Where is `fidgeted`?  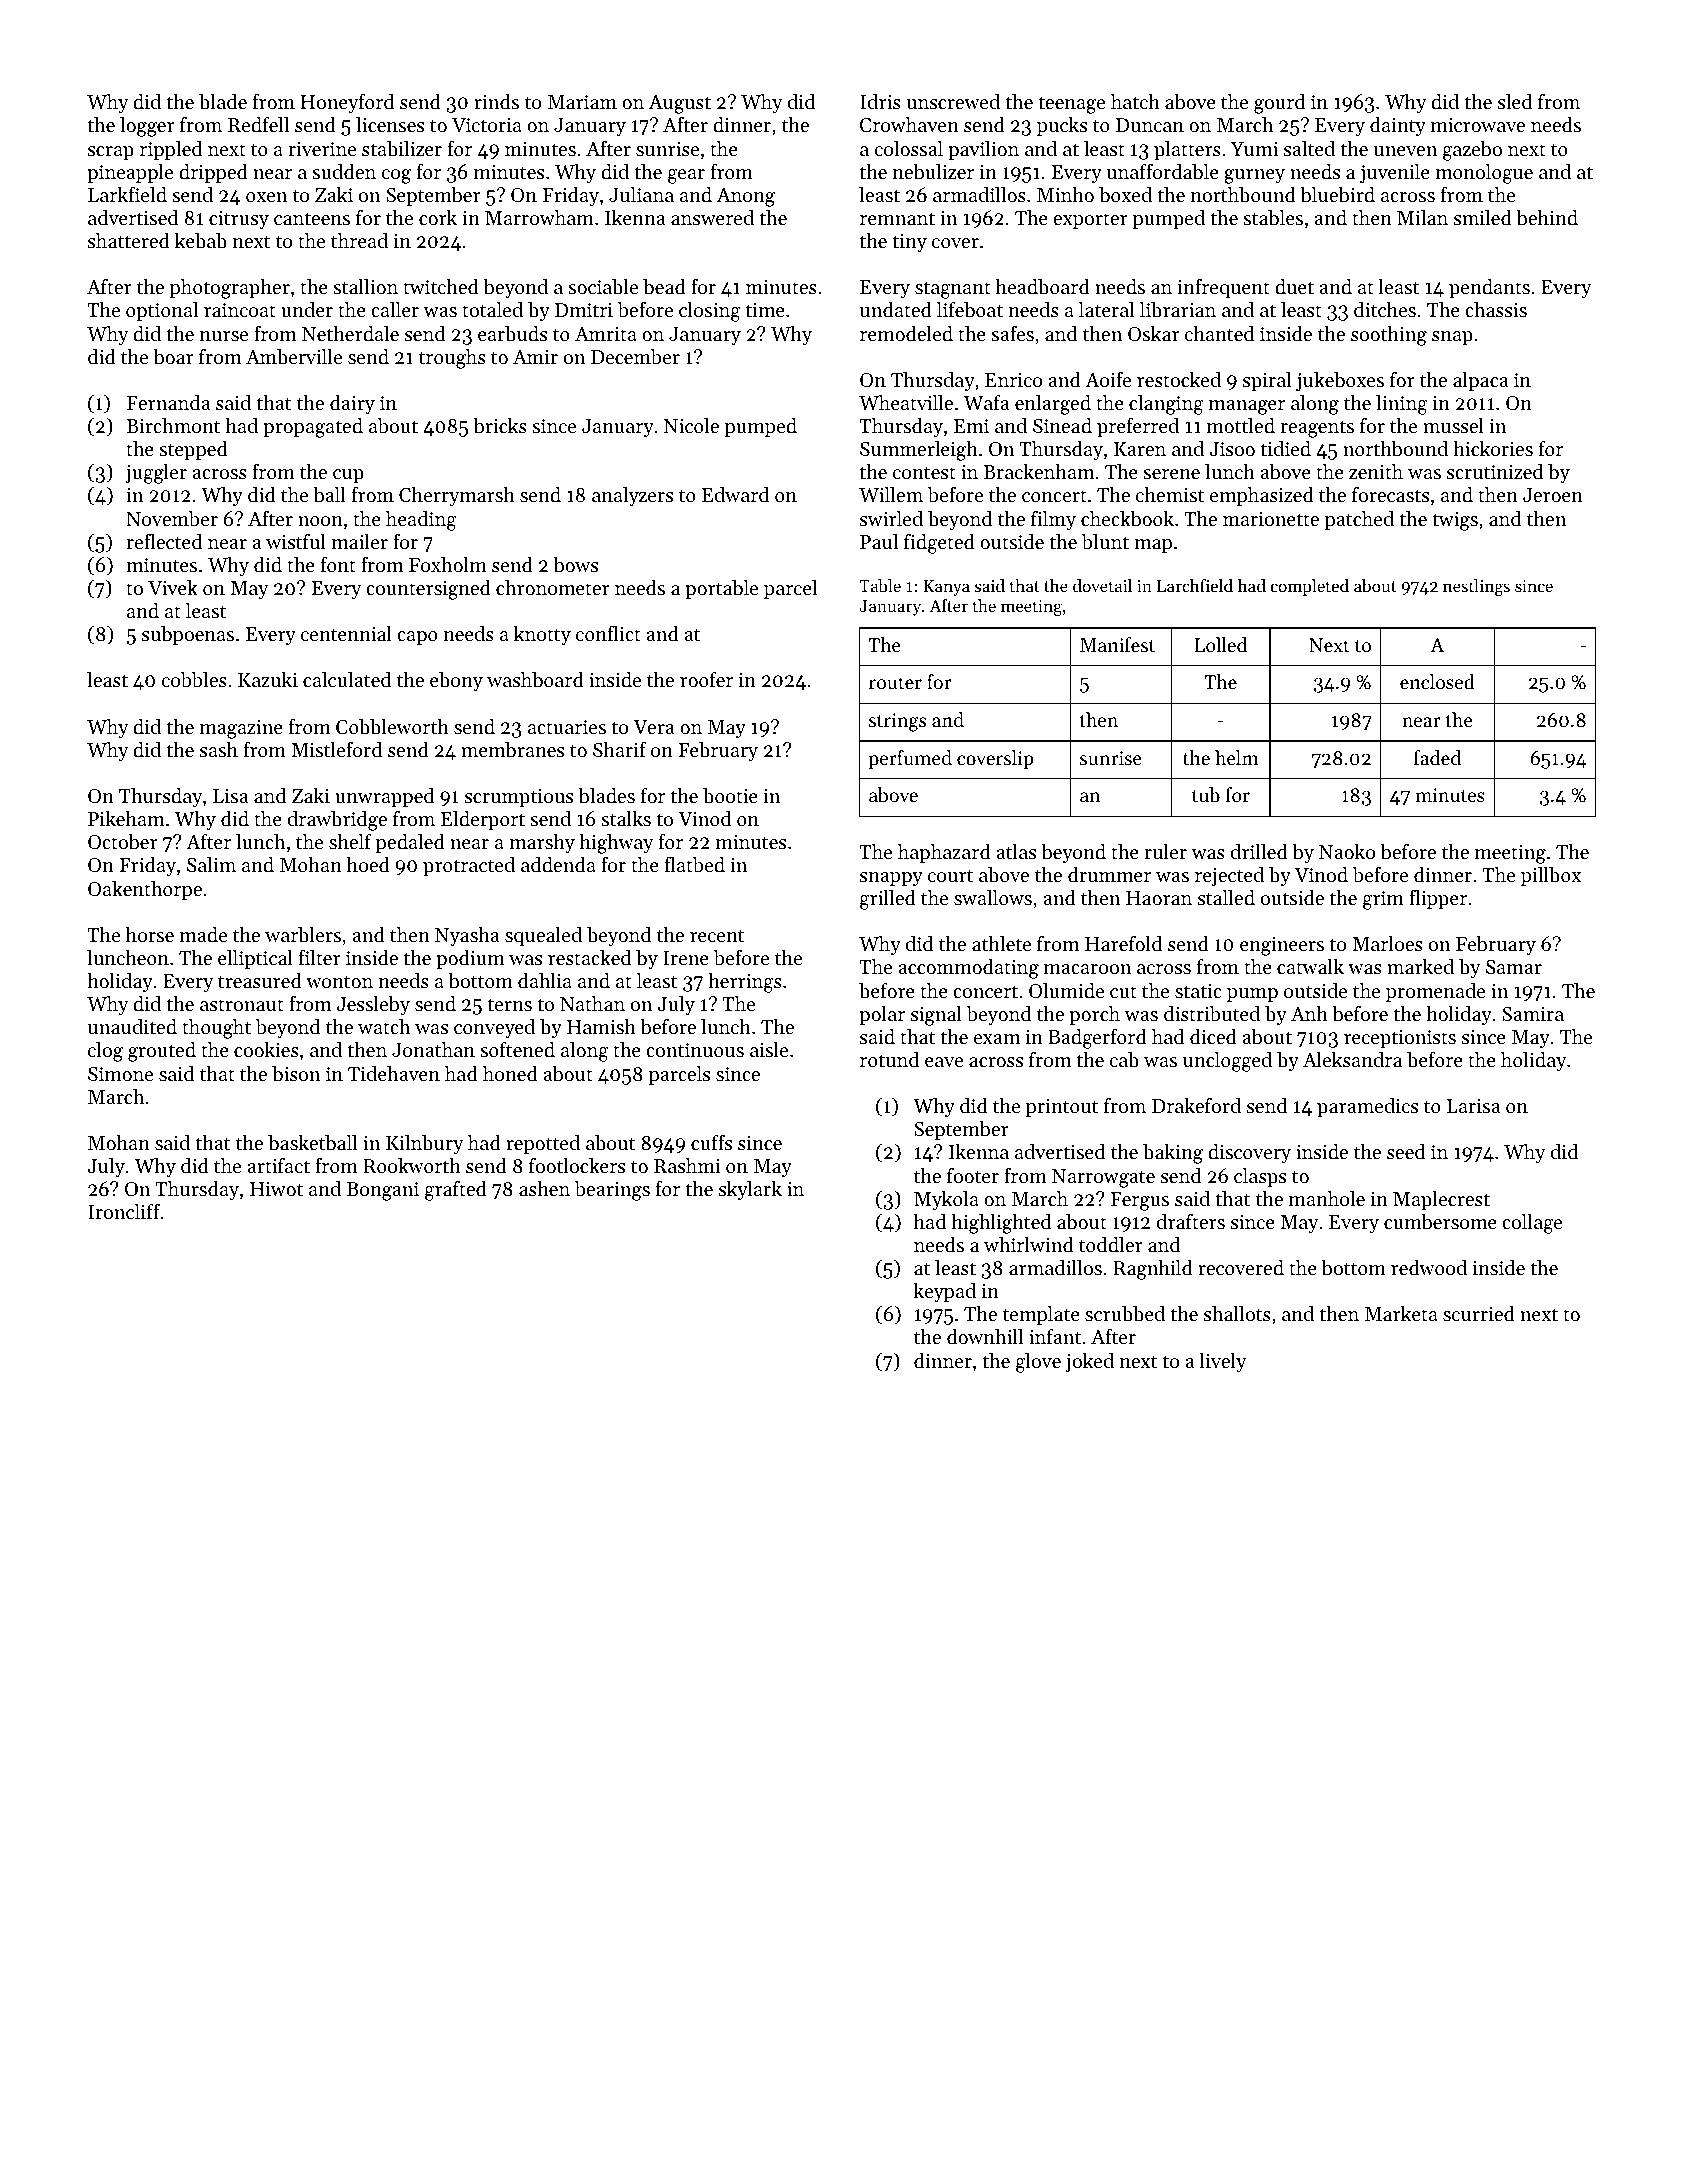 fidgeted is located at coordinates (939, 544).
